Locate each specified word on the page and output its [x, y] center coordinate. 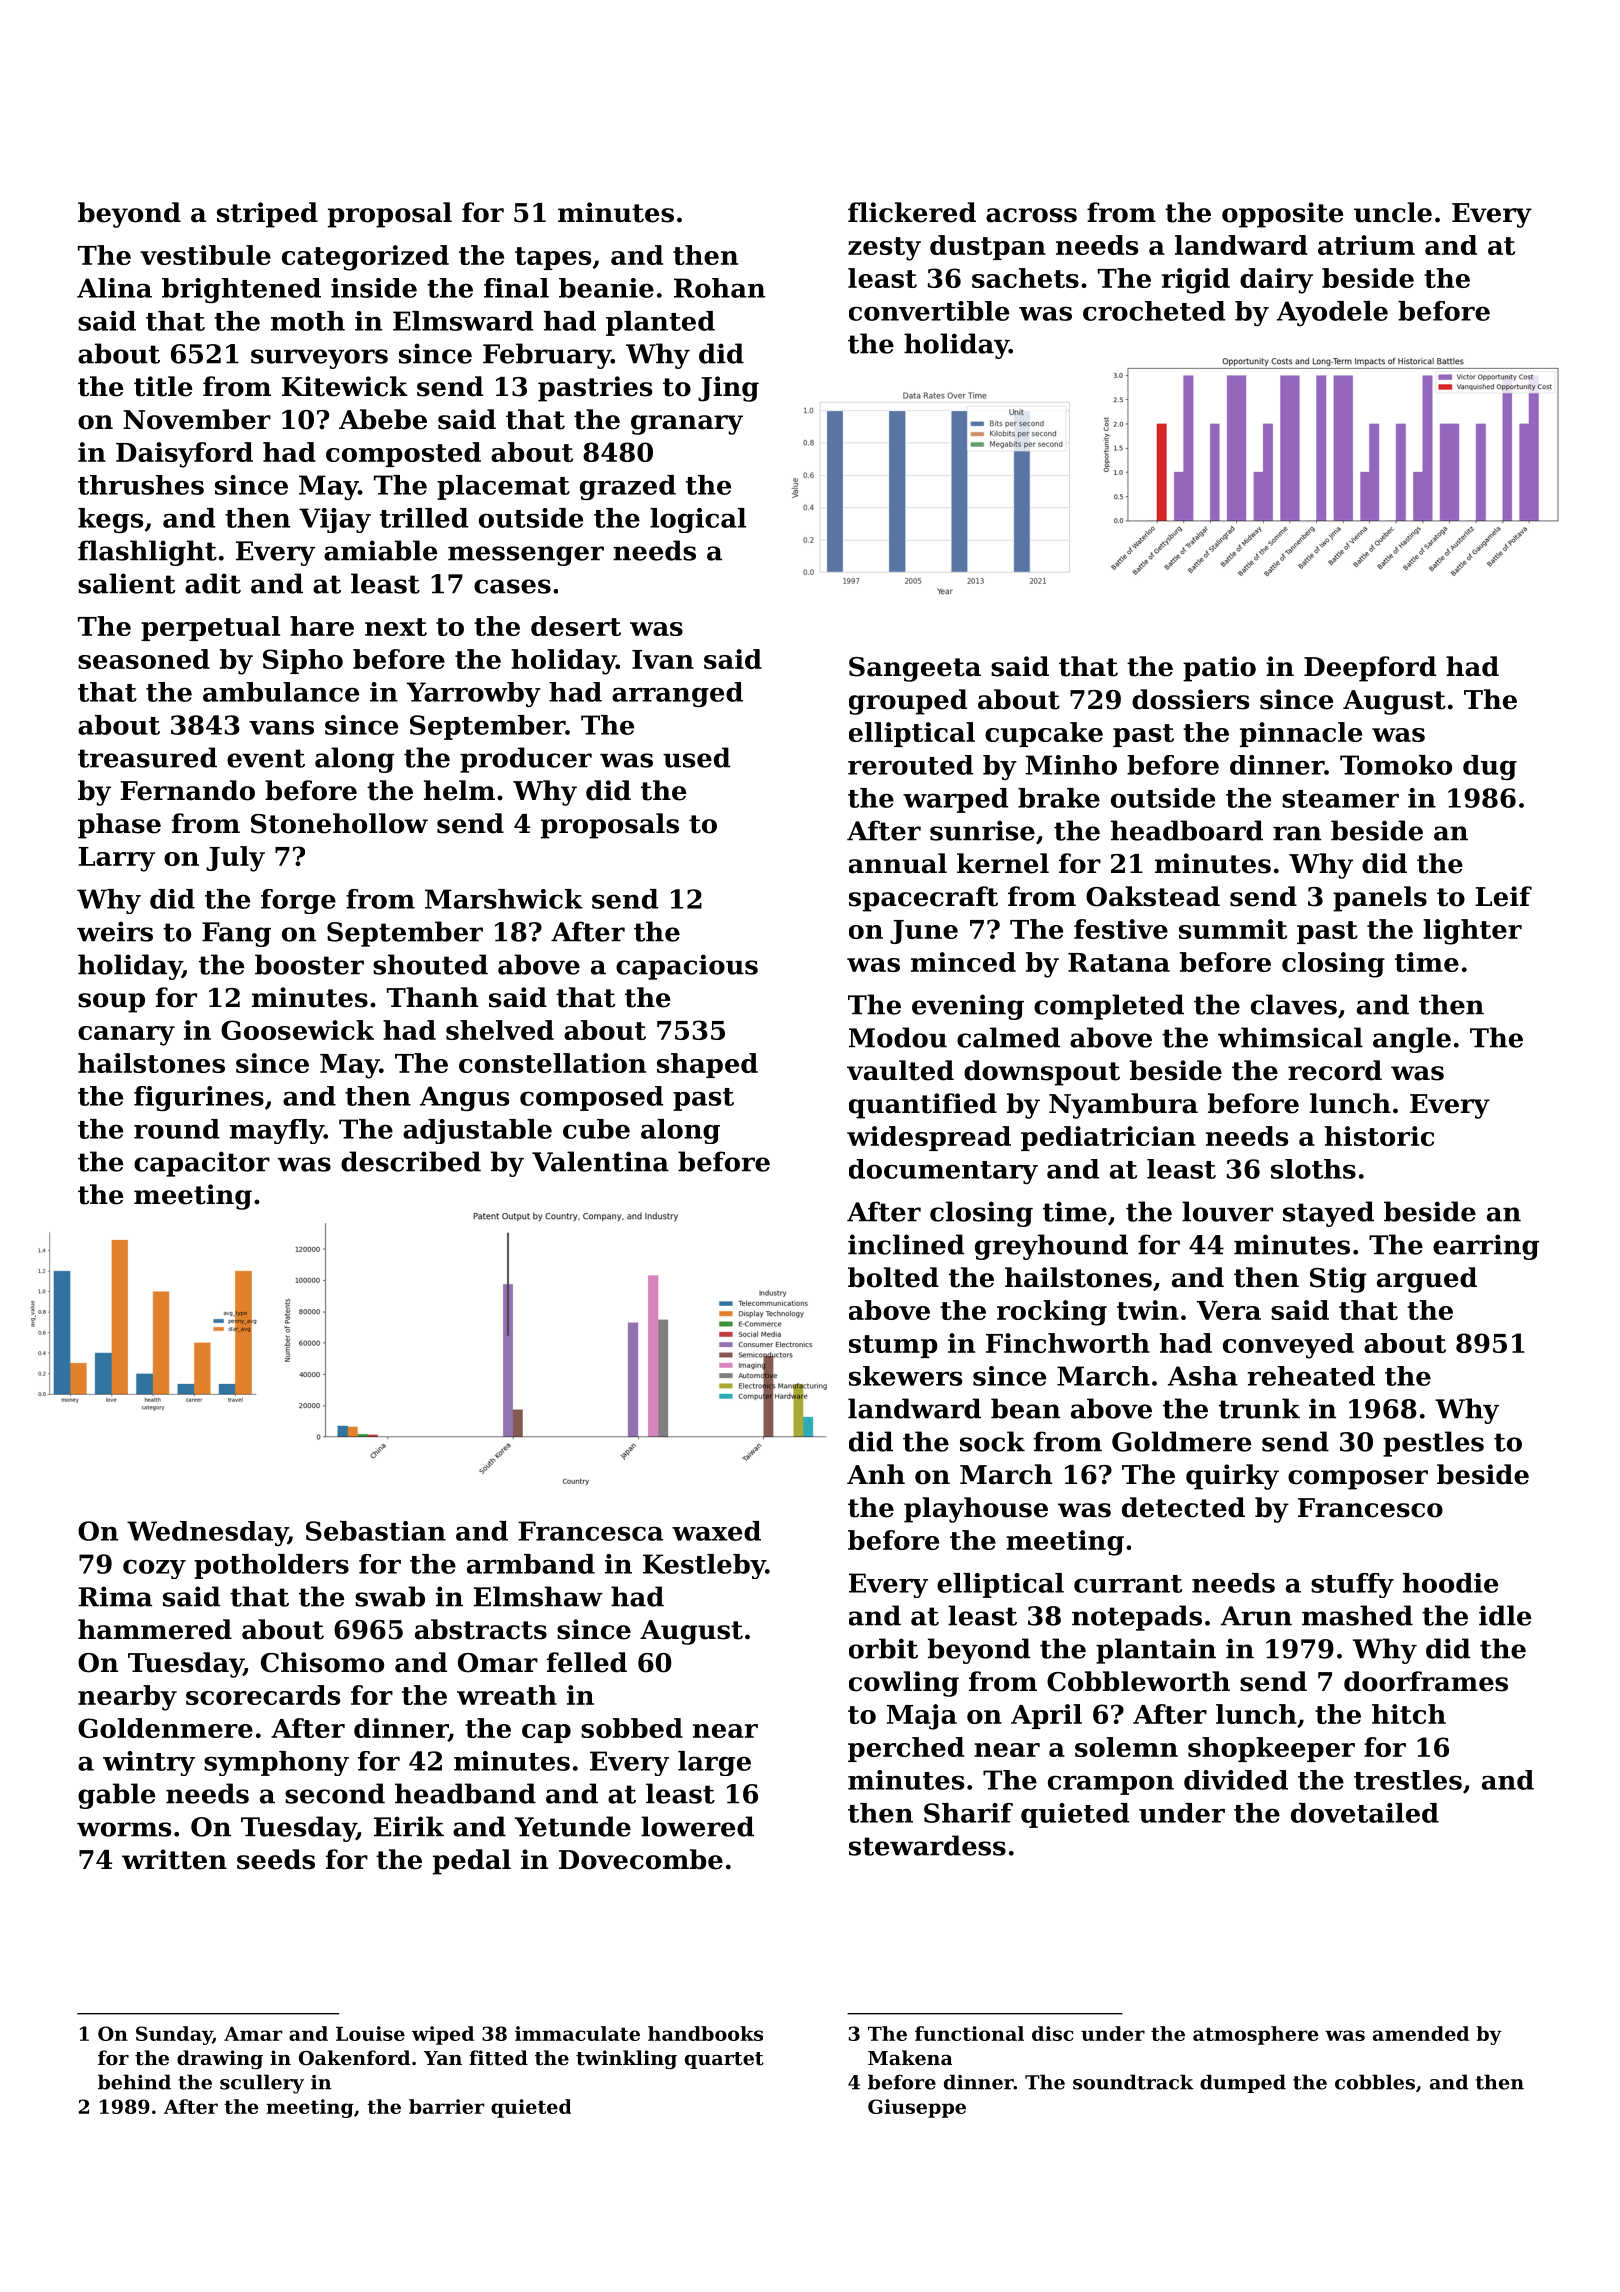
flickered [912, 212]
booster [309, 964]
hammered [155, 1629]
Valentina [600, 1161]
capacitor [202, 1164]
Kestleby [704, 1566]
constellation [552, 1063]
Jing [728, 389]
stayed [1328, 1214]
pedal [472, 1862]
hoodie [1450, 1583]
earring [1486, 1247]
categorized [365, 258]
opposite [1282, 215]
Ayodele [1332, 313]
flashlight [147, 553]
